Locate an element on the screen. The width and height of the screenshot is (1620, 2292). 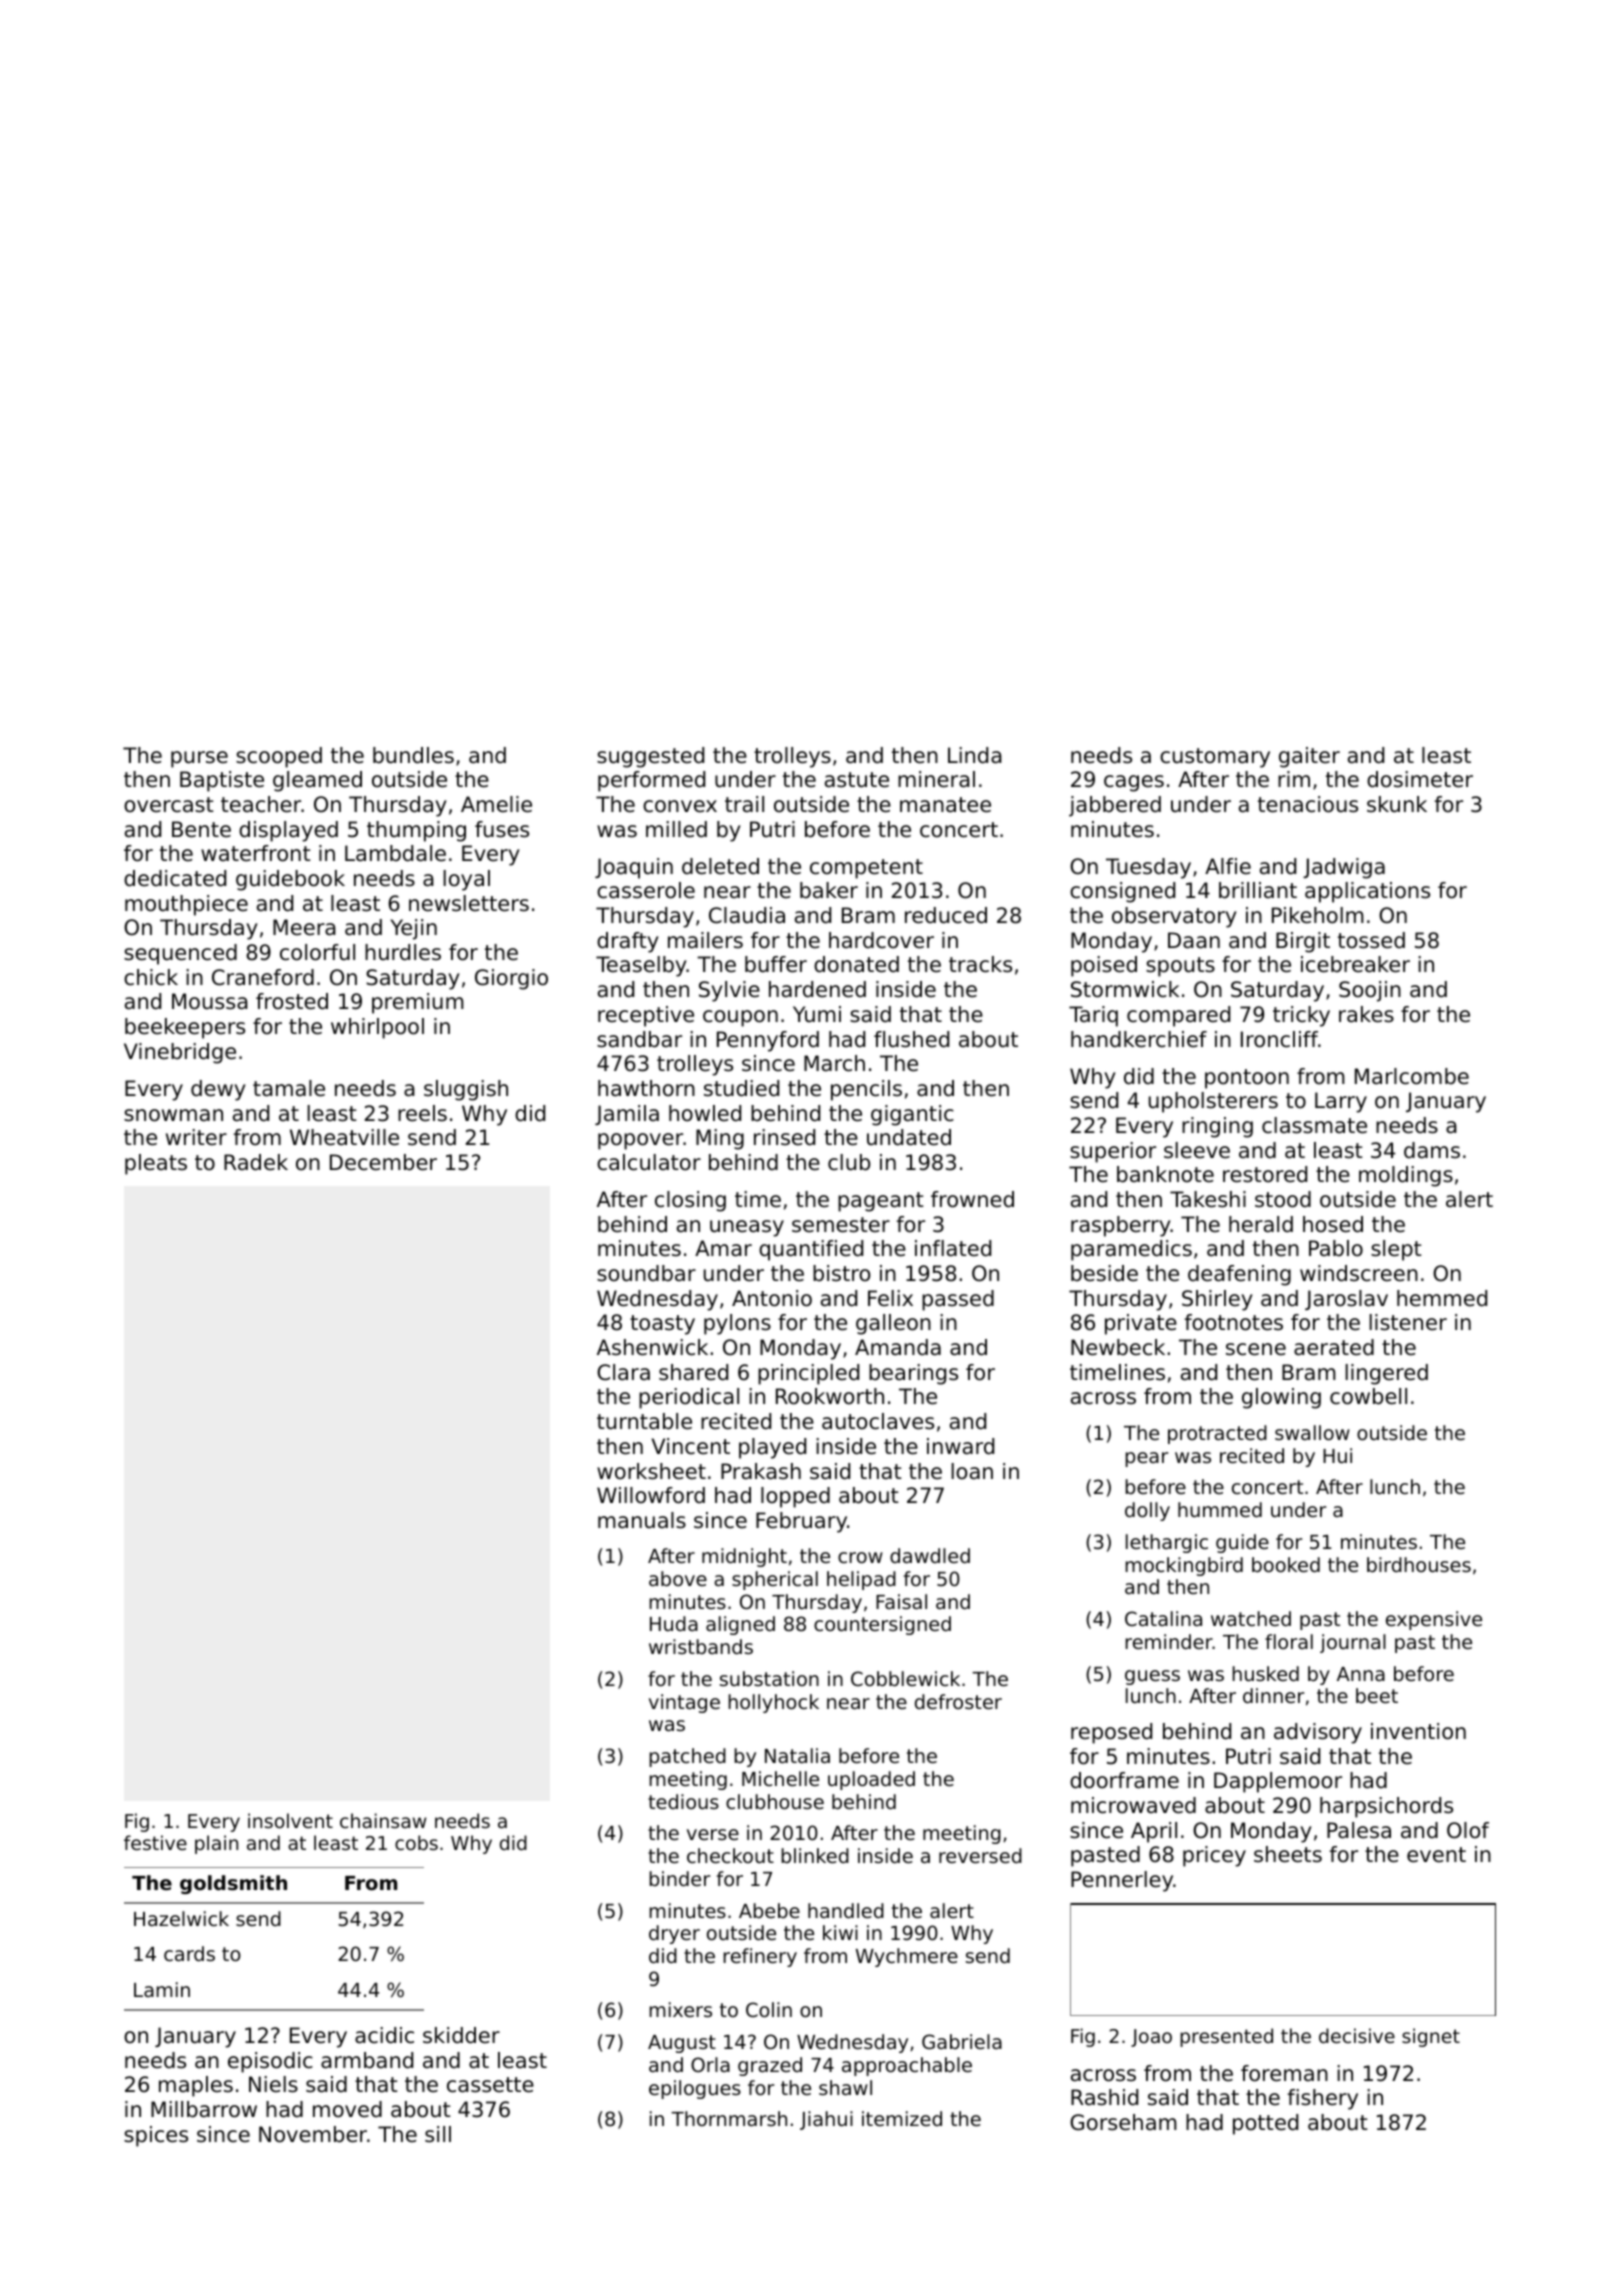
gaiter is located at coordinates (1309, 757).
